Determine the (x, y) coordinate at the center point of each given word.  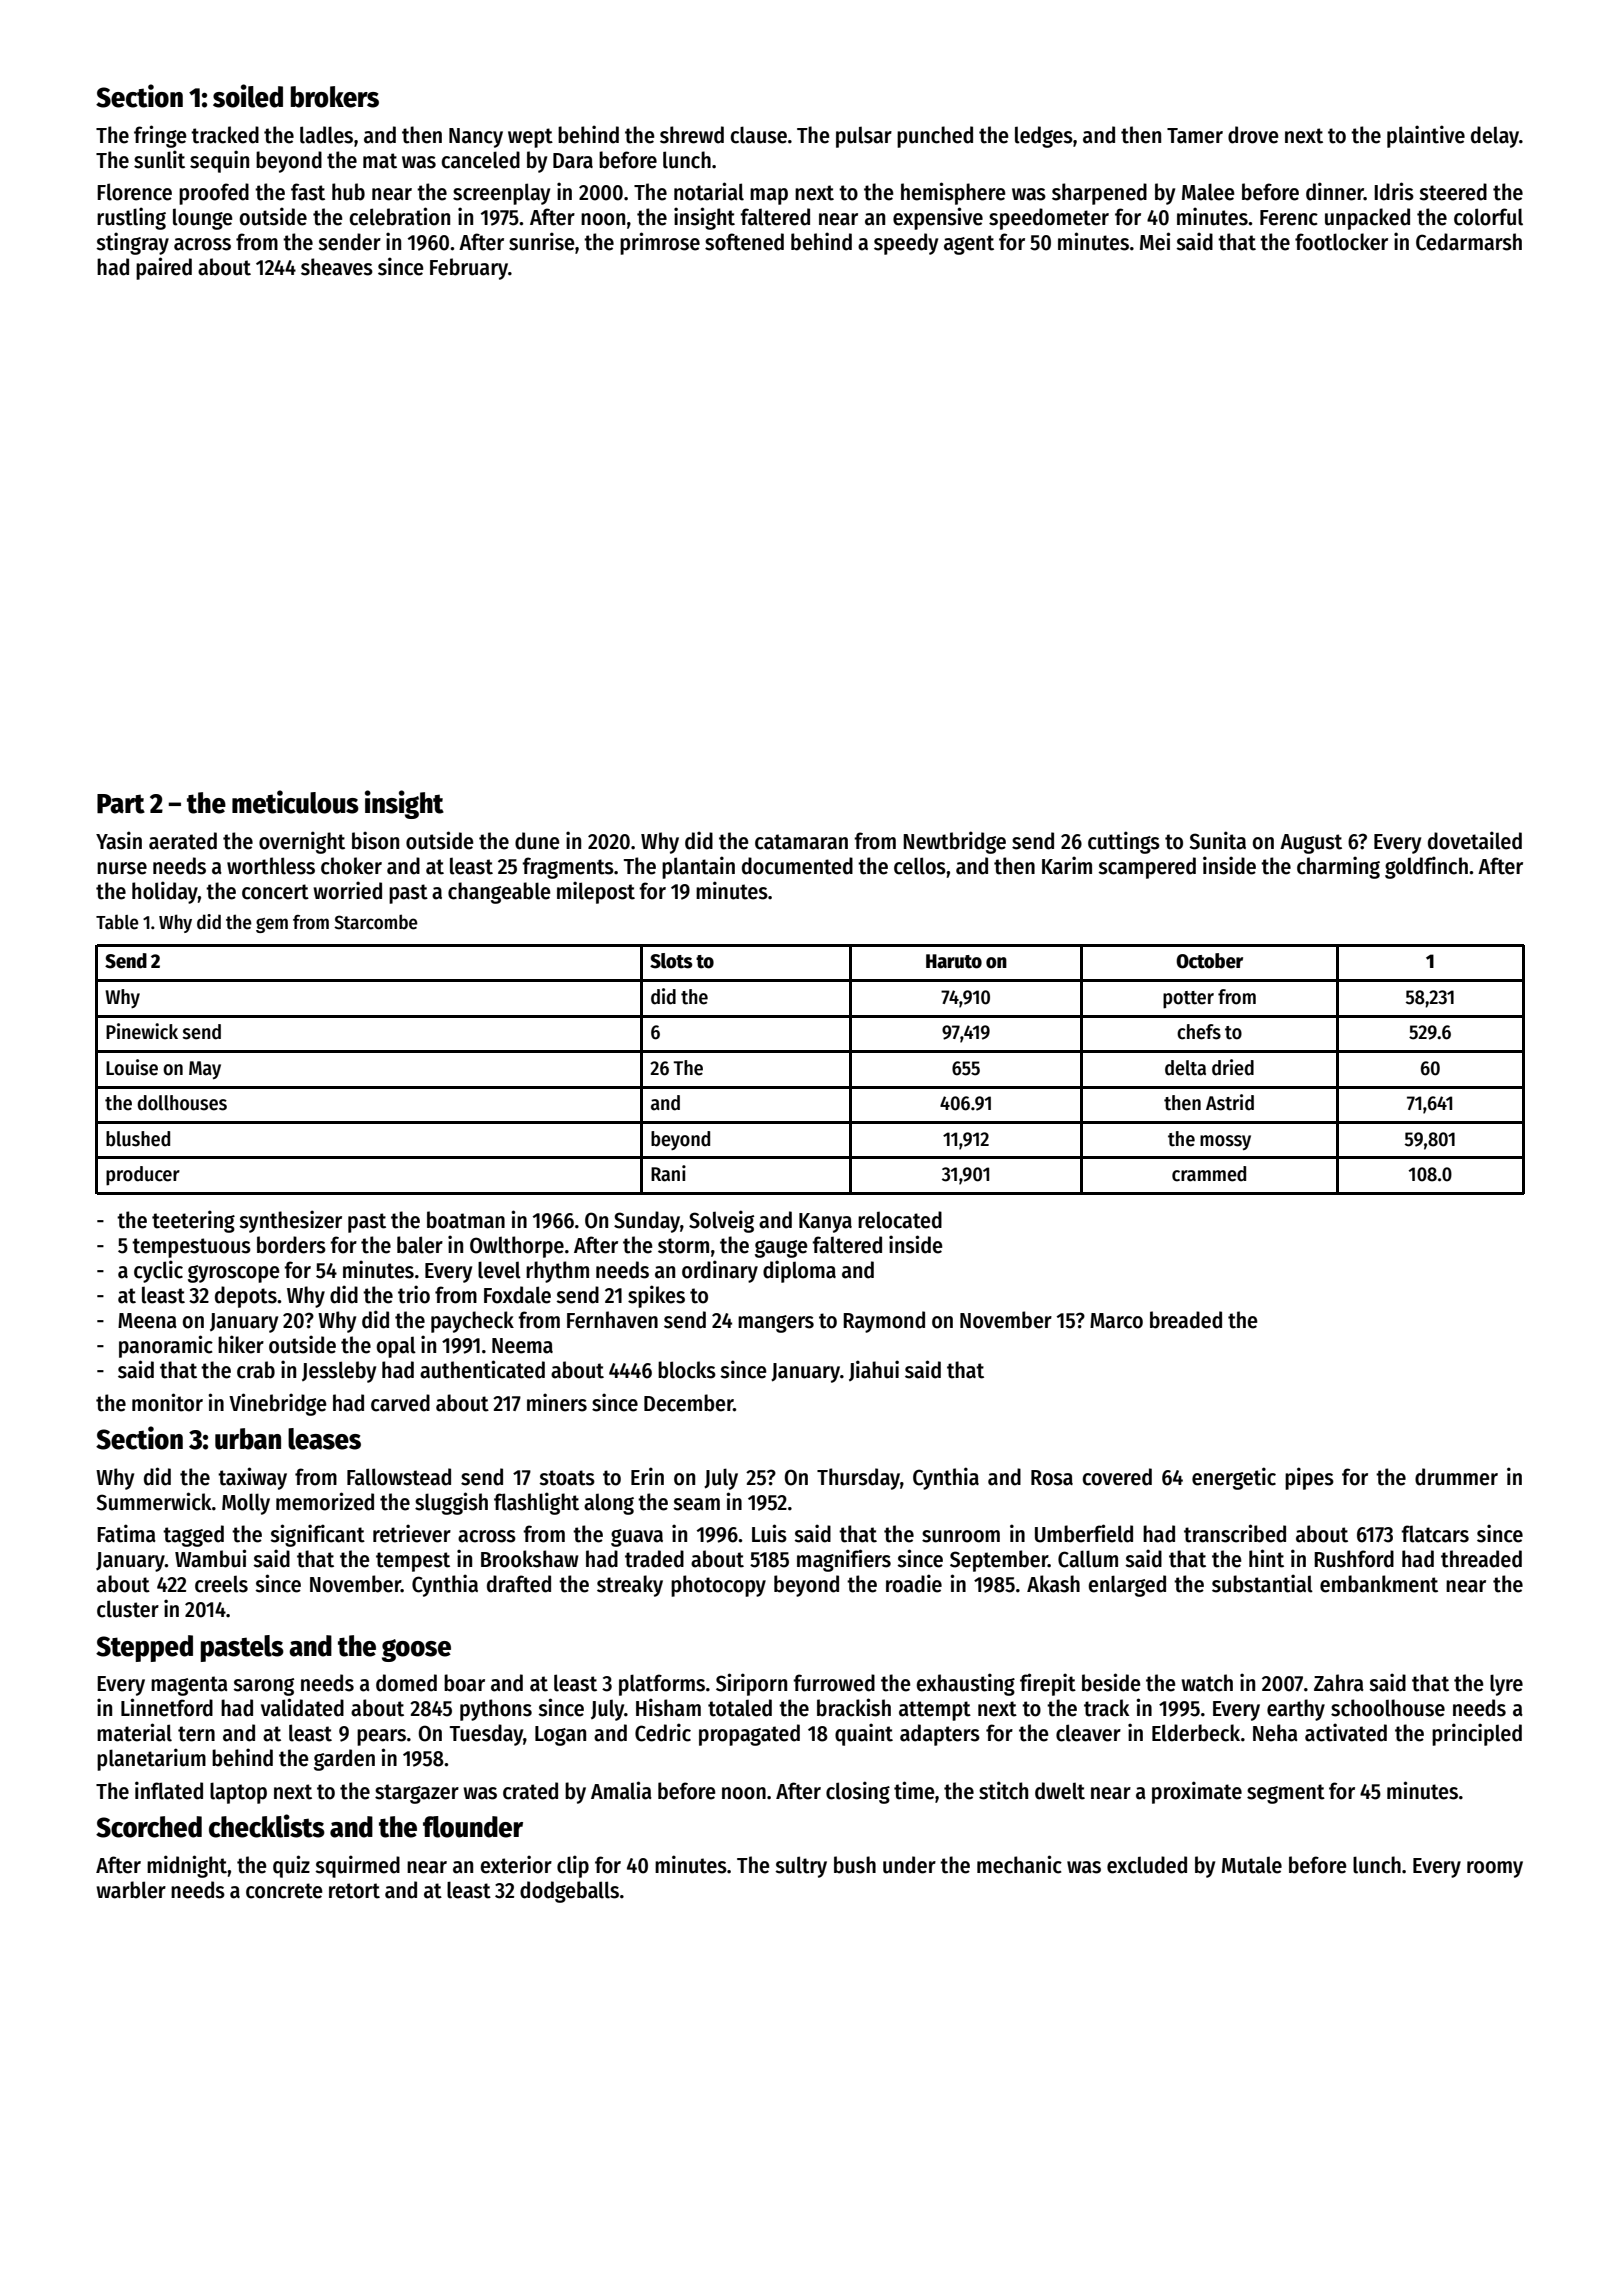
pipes (1309, 1478)
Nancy (476, 138)
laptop (238, 1793)
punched (935, 137)
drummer (1456, 1477)
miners (557, 1402)
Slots (671, 961)
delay (1495, 137)
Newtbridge (954, 842)
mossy (1225, 1142)
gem (272, 925)
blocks (687, 1370)
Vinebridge (278, 1404)
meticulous (295, 802)
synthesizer (290, 1221)
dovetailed (1475, 840)
